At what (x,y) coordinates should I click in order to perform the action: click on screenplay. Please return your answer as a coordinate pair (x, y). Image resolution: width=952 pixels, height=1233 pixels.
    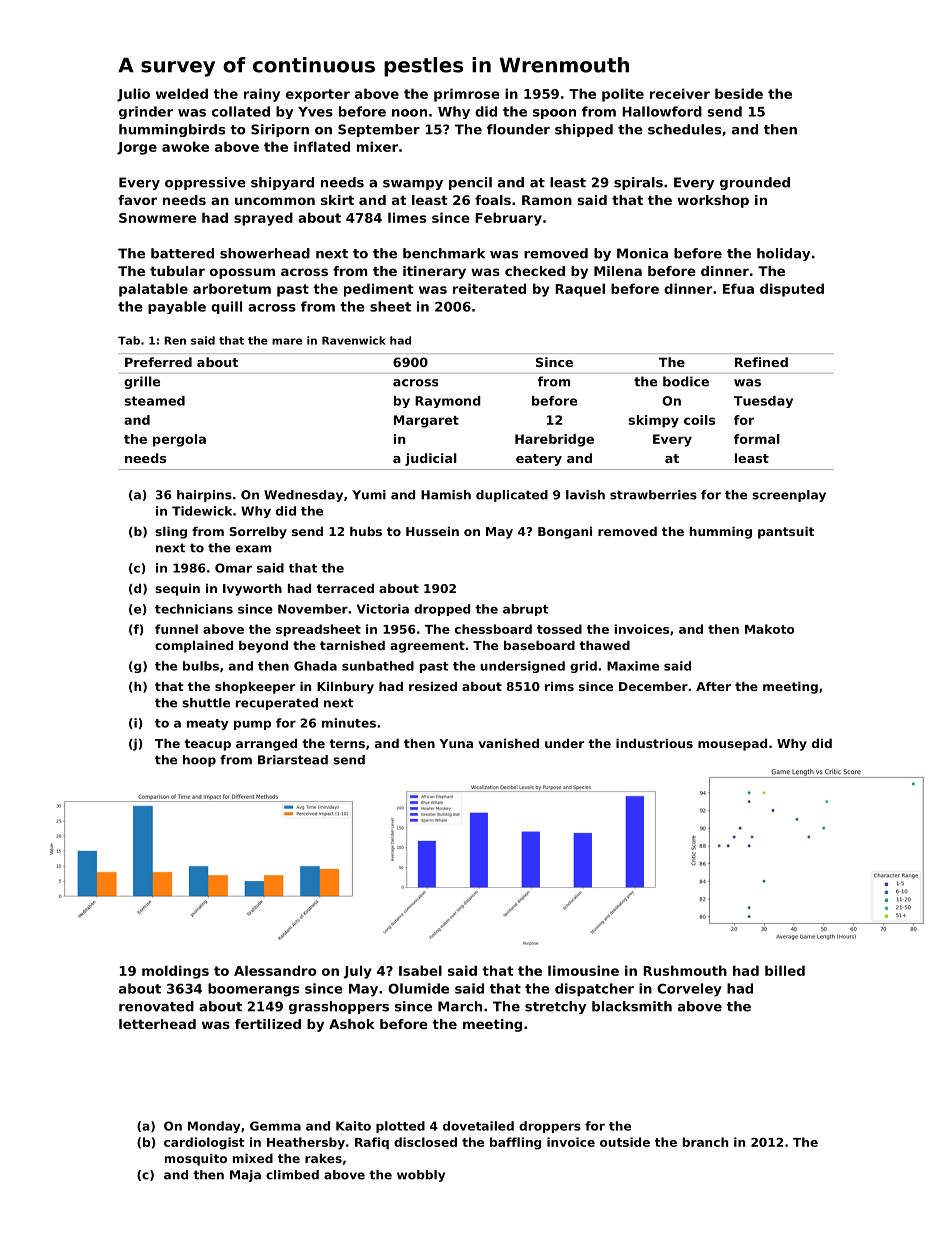
    Looking at the image, I should click on (789, 496).
